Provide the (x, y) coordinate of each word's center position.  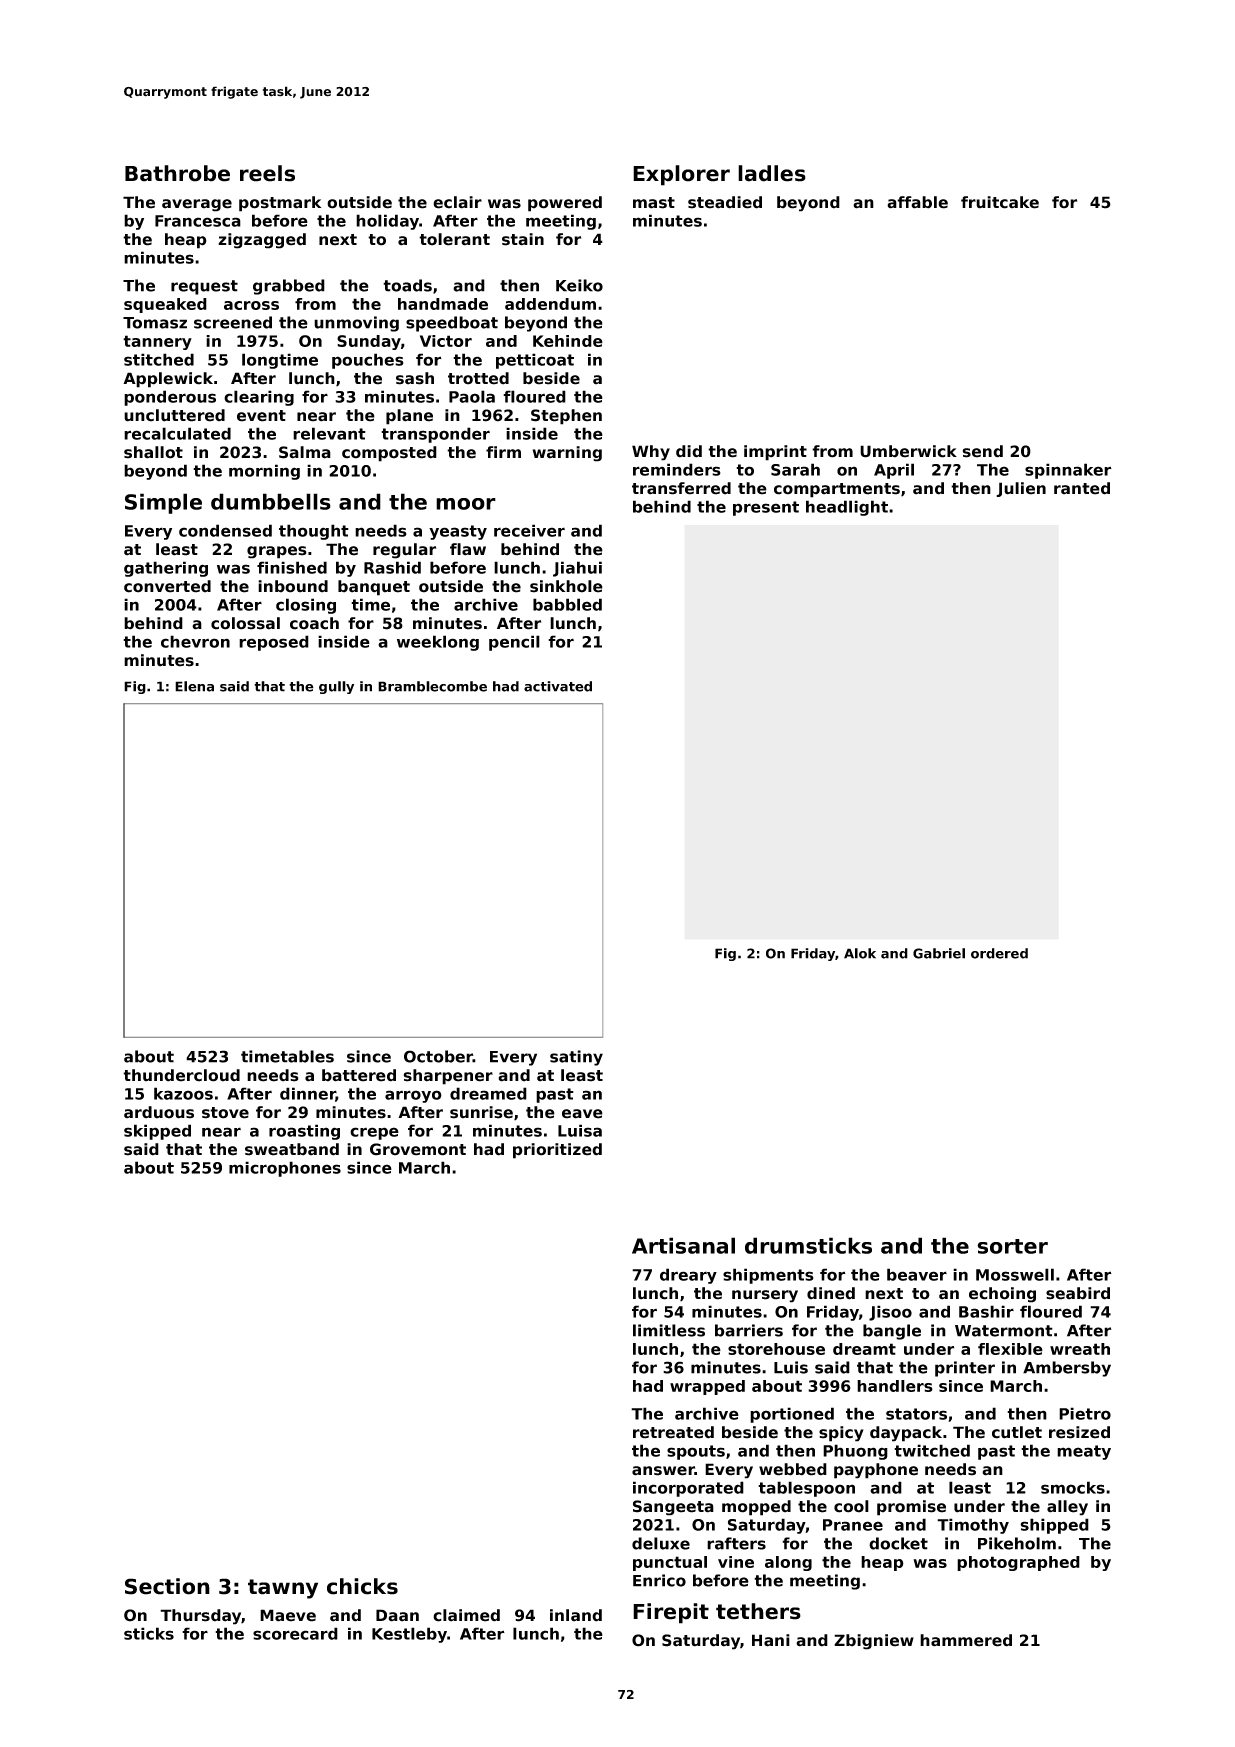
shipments (768, 1276)
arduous (159, 1112)
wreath (1080, 1349)
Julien (1021, 489)
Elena (194, 686)
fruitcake (1000, 202)
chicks (362, 1586)
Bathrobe (177, 173)
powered (565, 204)
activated (558, 686)
